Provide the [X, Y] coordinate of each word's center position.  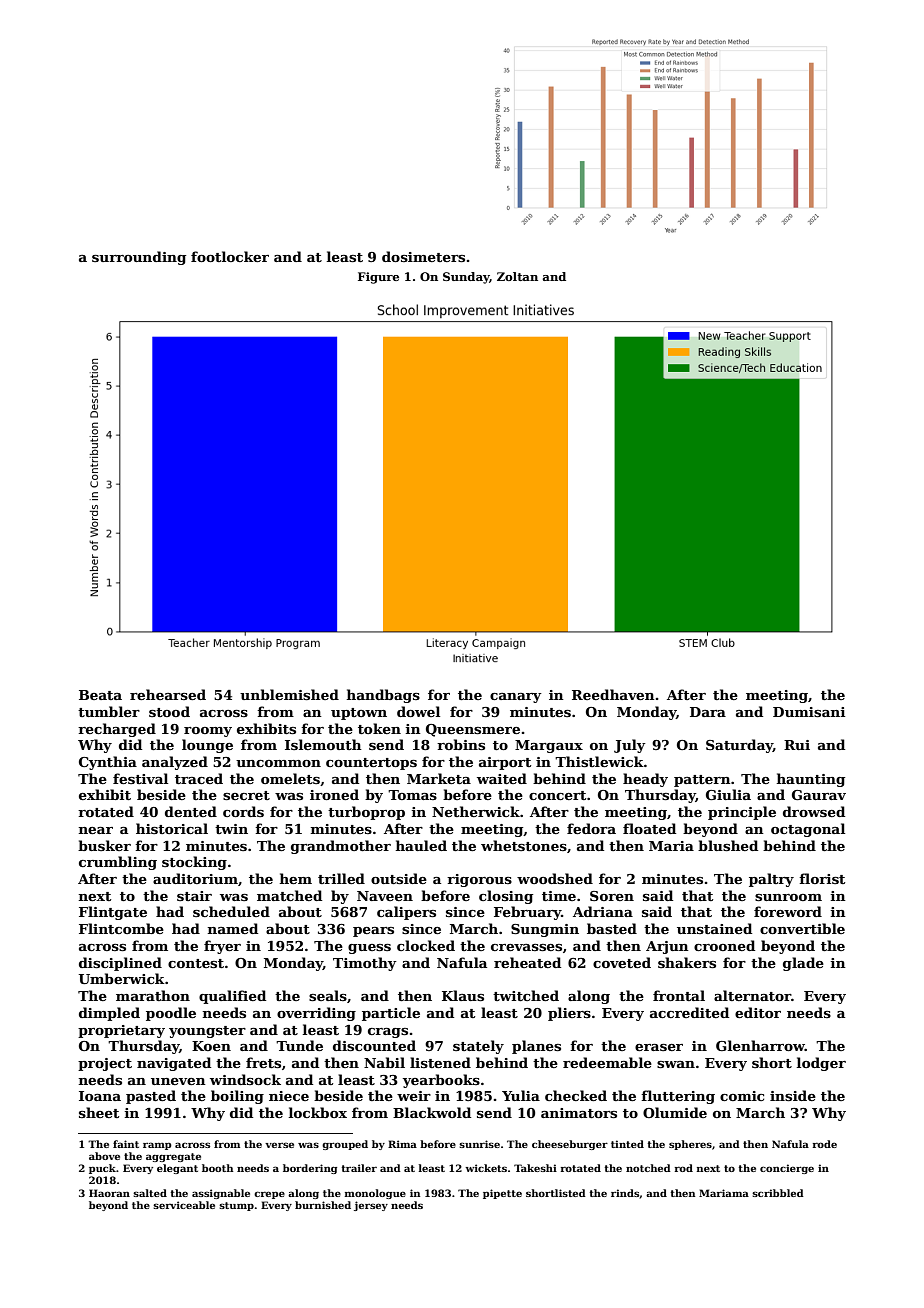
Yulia [521, 1095]
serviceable [184, 1205]
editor [758, 1012]
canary [516, 698]
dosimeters [423, 256]
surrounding [139, 258]
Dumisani [809, 712]
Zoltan [517, 276]
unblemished [289, 694]
